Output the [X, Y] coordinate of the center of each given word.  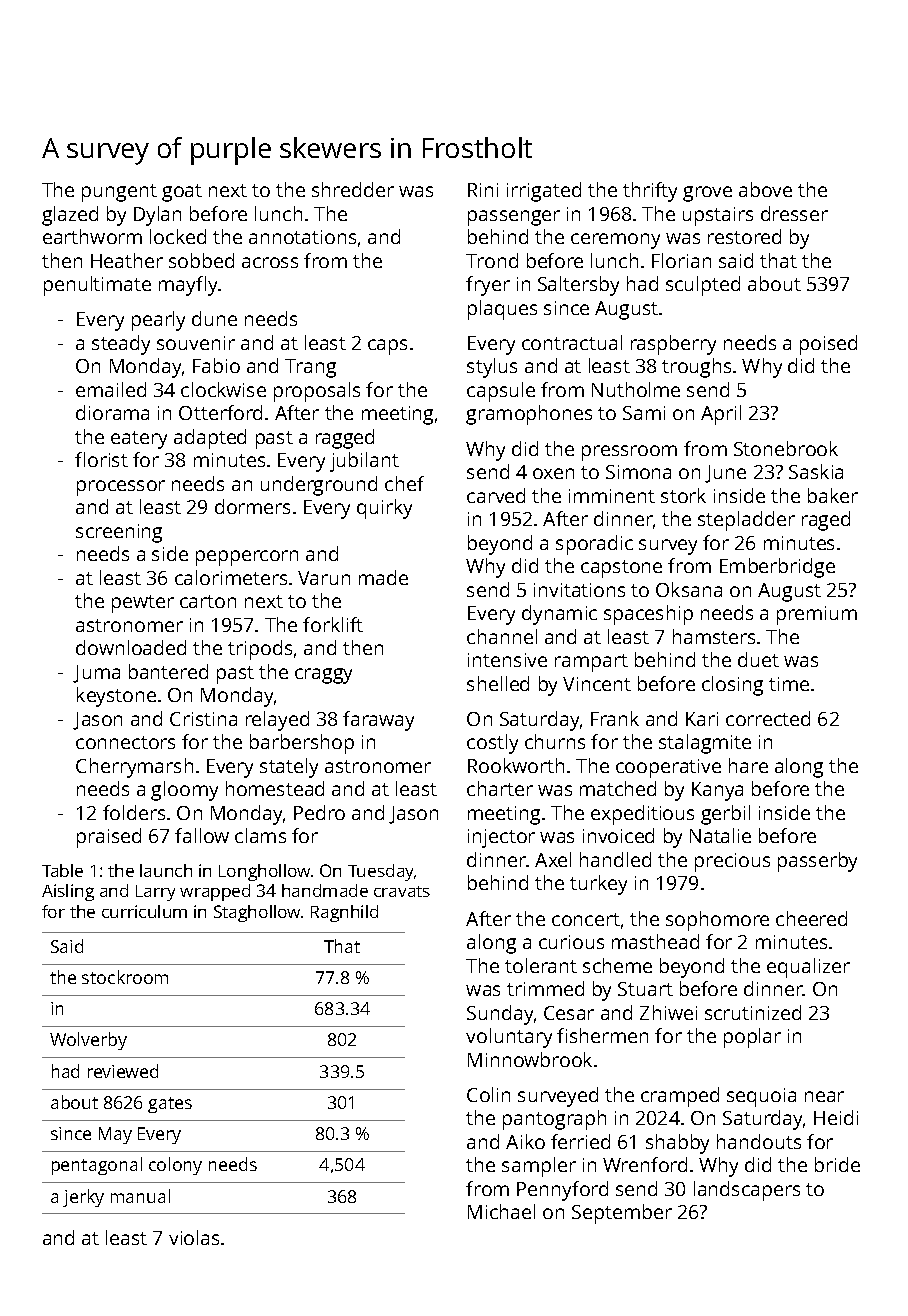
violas [194, 1237]
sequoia [761, 1097]
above [765, 189]
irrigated [544, 192]
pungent [119, 193]
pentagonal [97, 1166]
